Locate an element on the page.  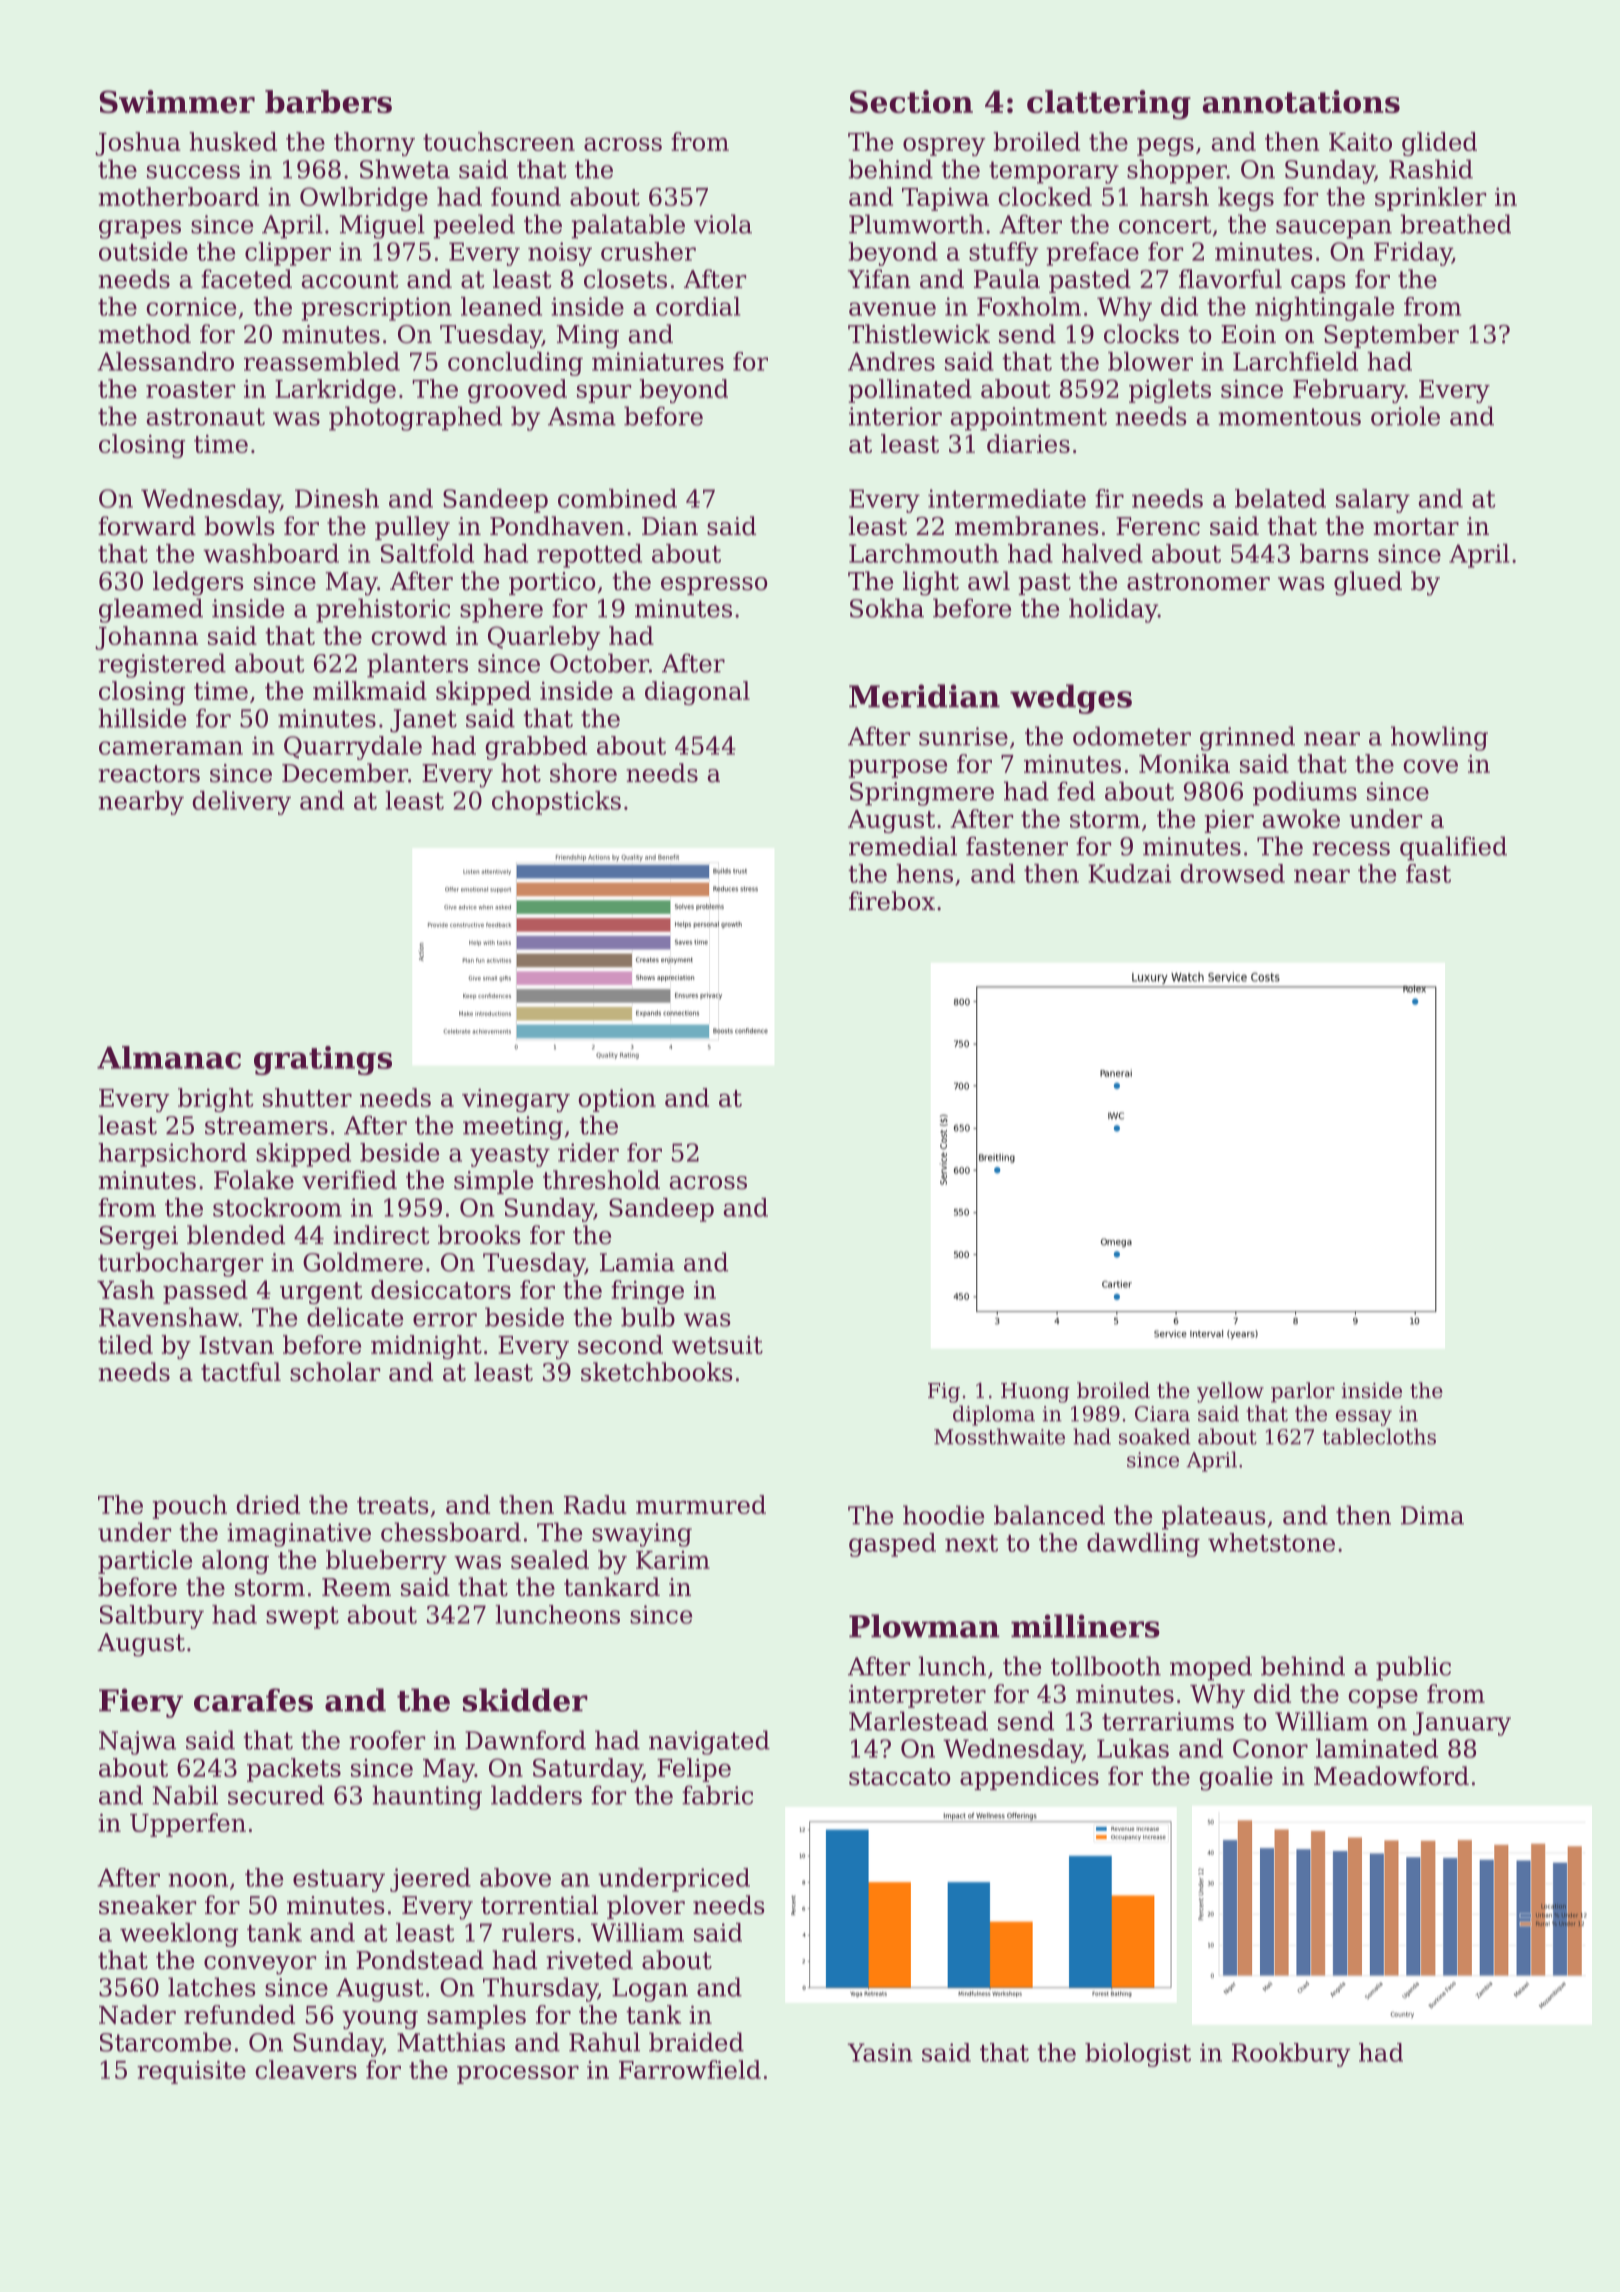
cleavers is located at coordinates (306, 2069).
